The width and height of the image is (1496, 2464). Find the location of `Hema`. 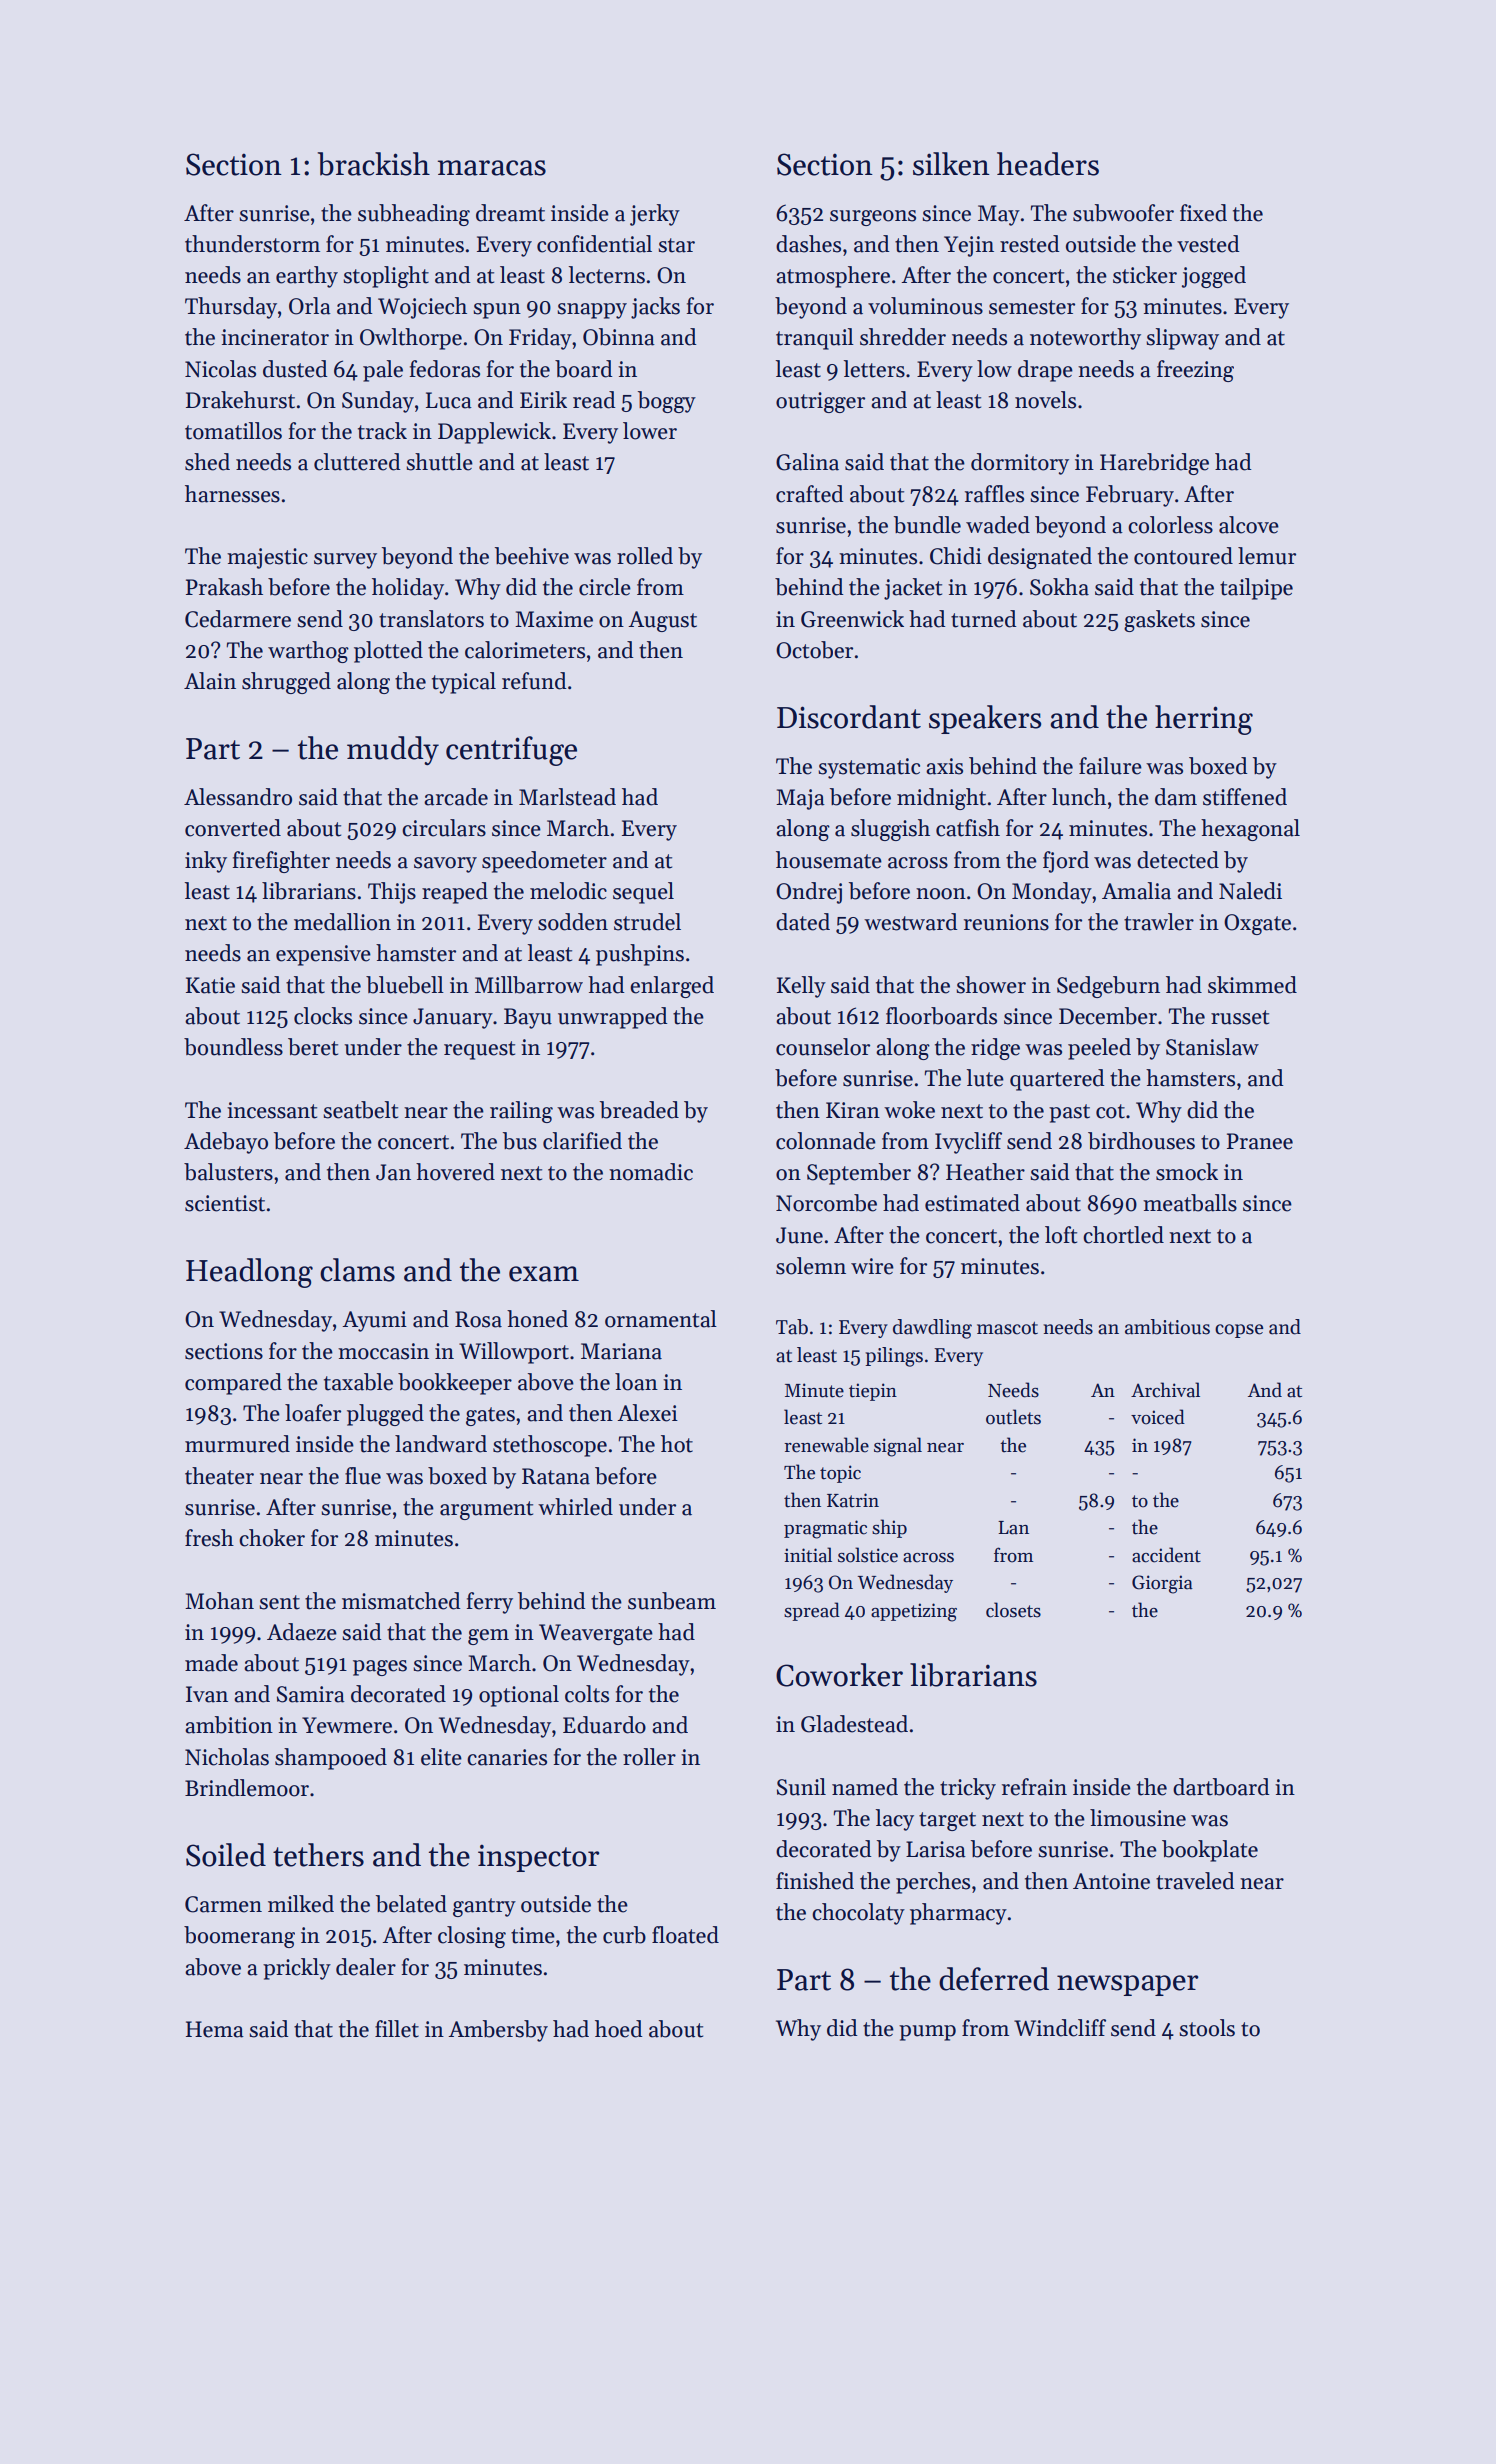

Hema is located at coordinates (215, 2029).
